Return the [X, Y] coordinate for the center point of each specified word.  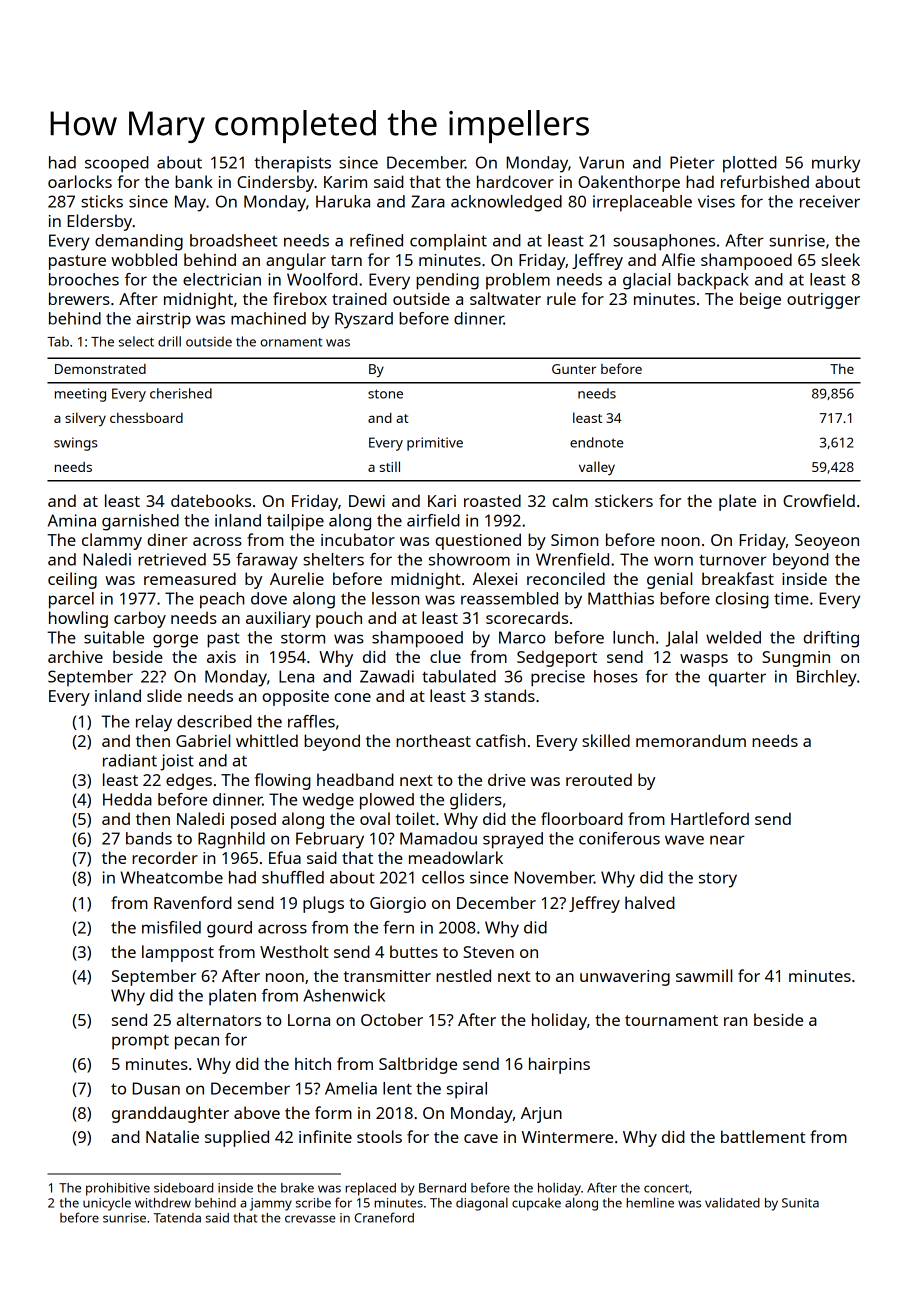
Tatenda [177, 1218]
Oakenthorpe [629, 183]
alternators [219, 1019]
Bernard [442, 1188]
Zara [428, 201]
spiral [467, 1090]
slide [164, 695]
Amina [72, 520]
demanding [139, 242]
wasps [704, 660]
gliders [476, 801]
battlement [763, 1136]
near [727, 840]
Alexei [495, 578]
